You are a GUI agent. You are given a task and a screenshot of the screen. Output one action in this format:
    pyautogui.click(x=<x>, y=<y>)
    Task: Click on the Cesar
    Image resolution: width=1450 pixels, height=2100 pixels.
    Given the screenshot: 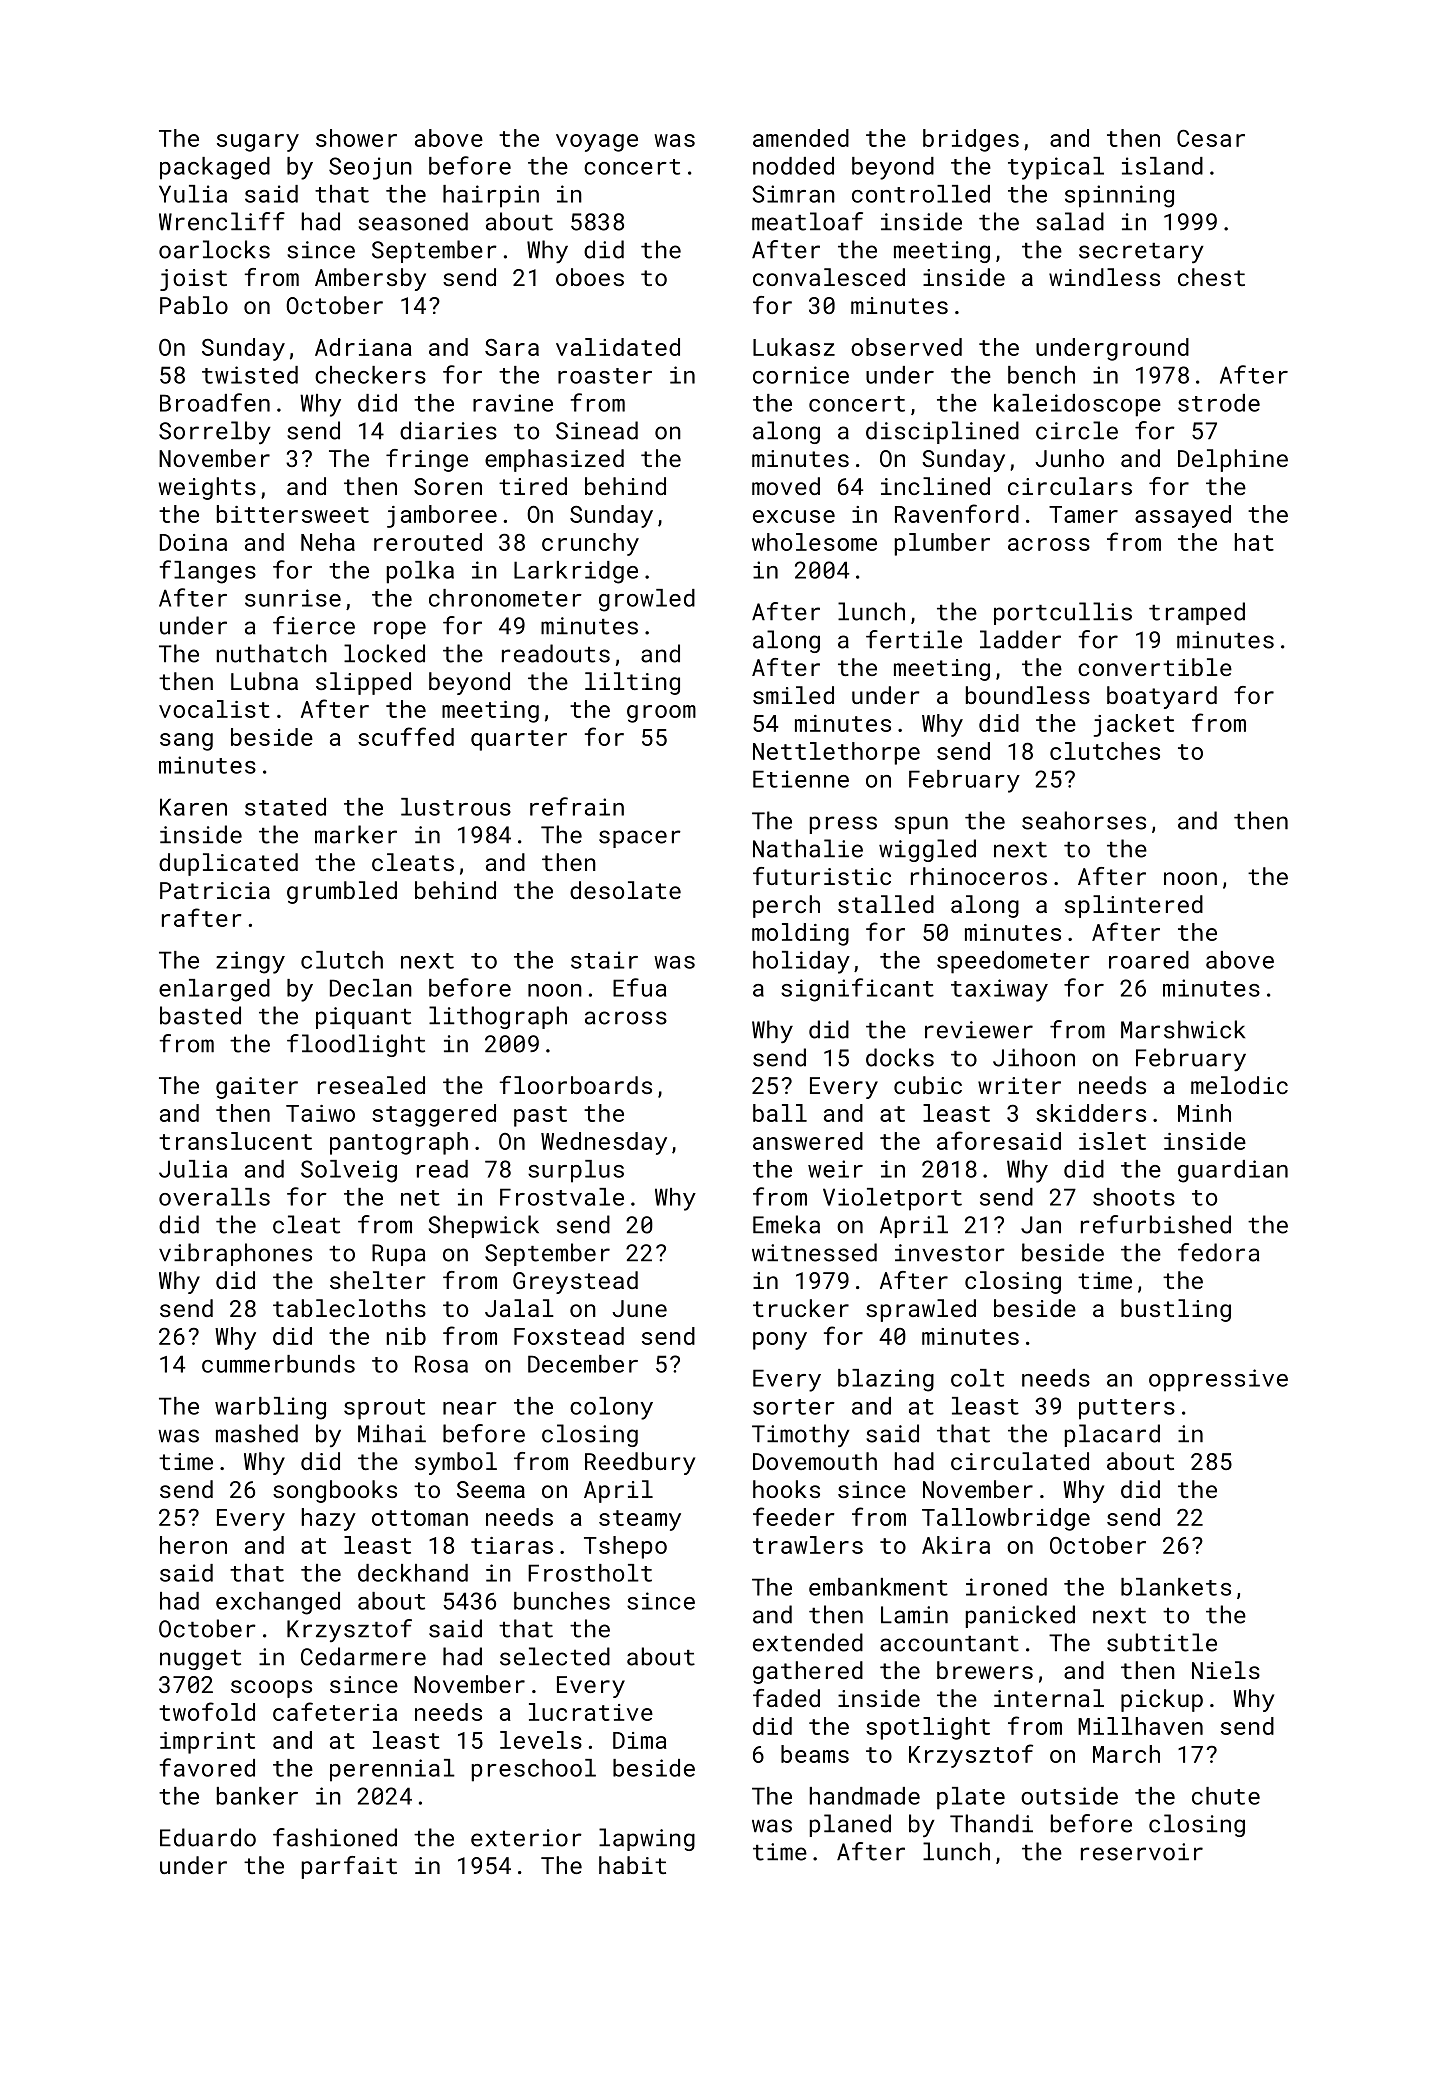 What is the action you would take?
    pyautogui.click(x=1211, y=138)
